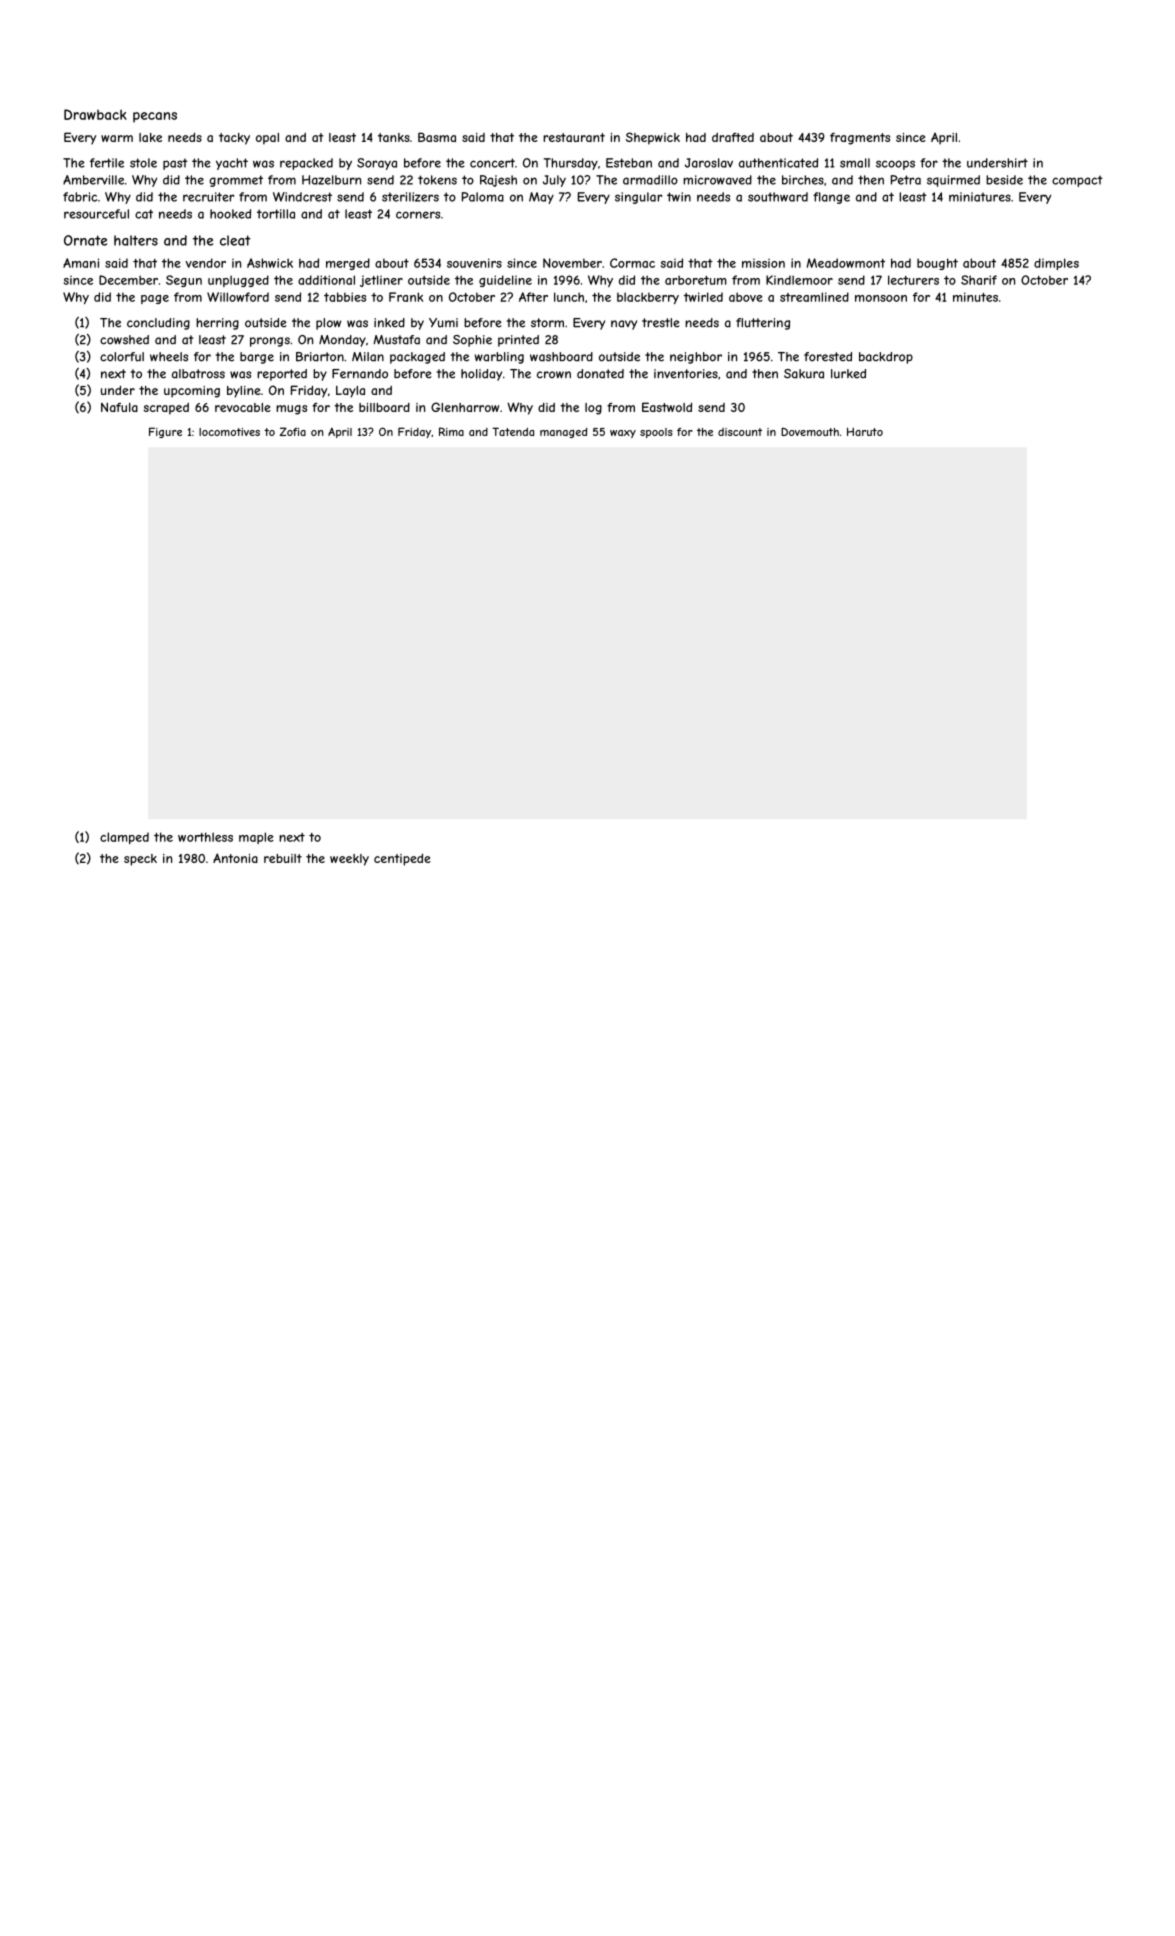  What do you see at coordinates (653, 138) in the page?
I see `Shepwick` at bounding box center [653, 138].
